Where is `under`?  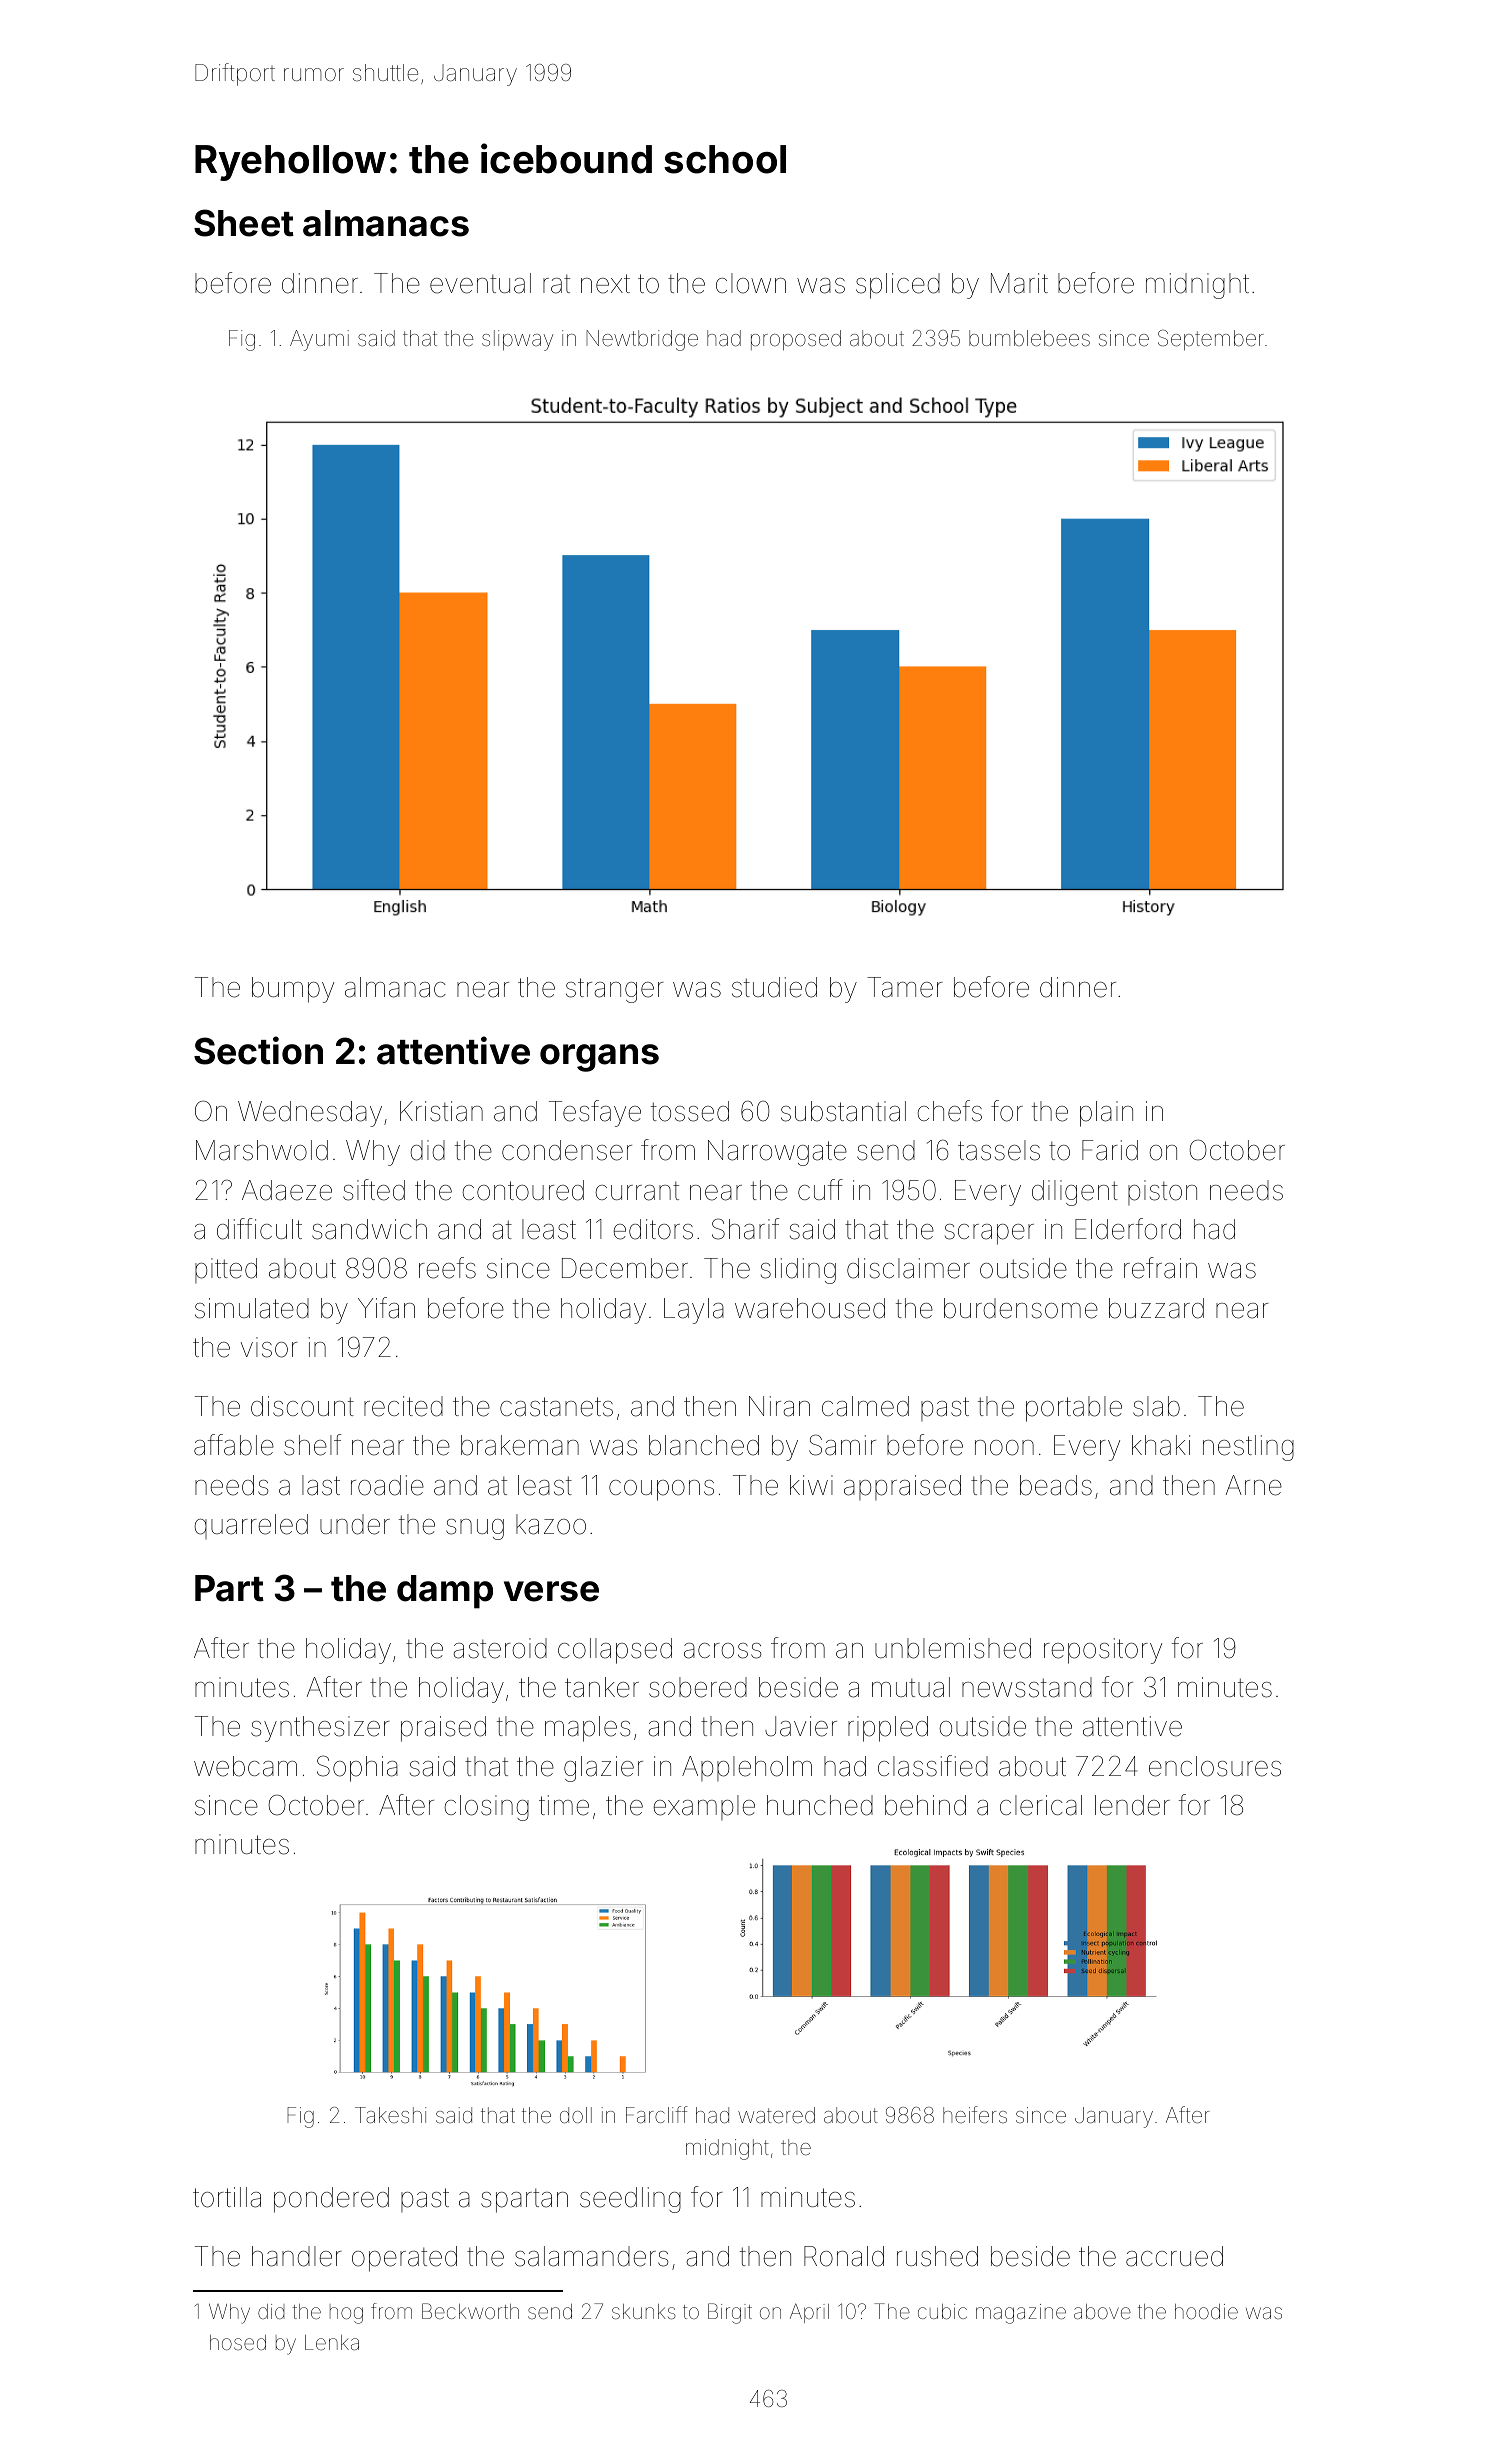
under is located at coordinates (355, 1524).
